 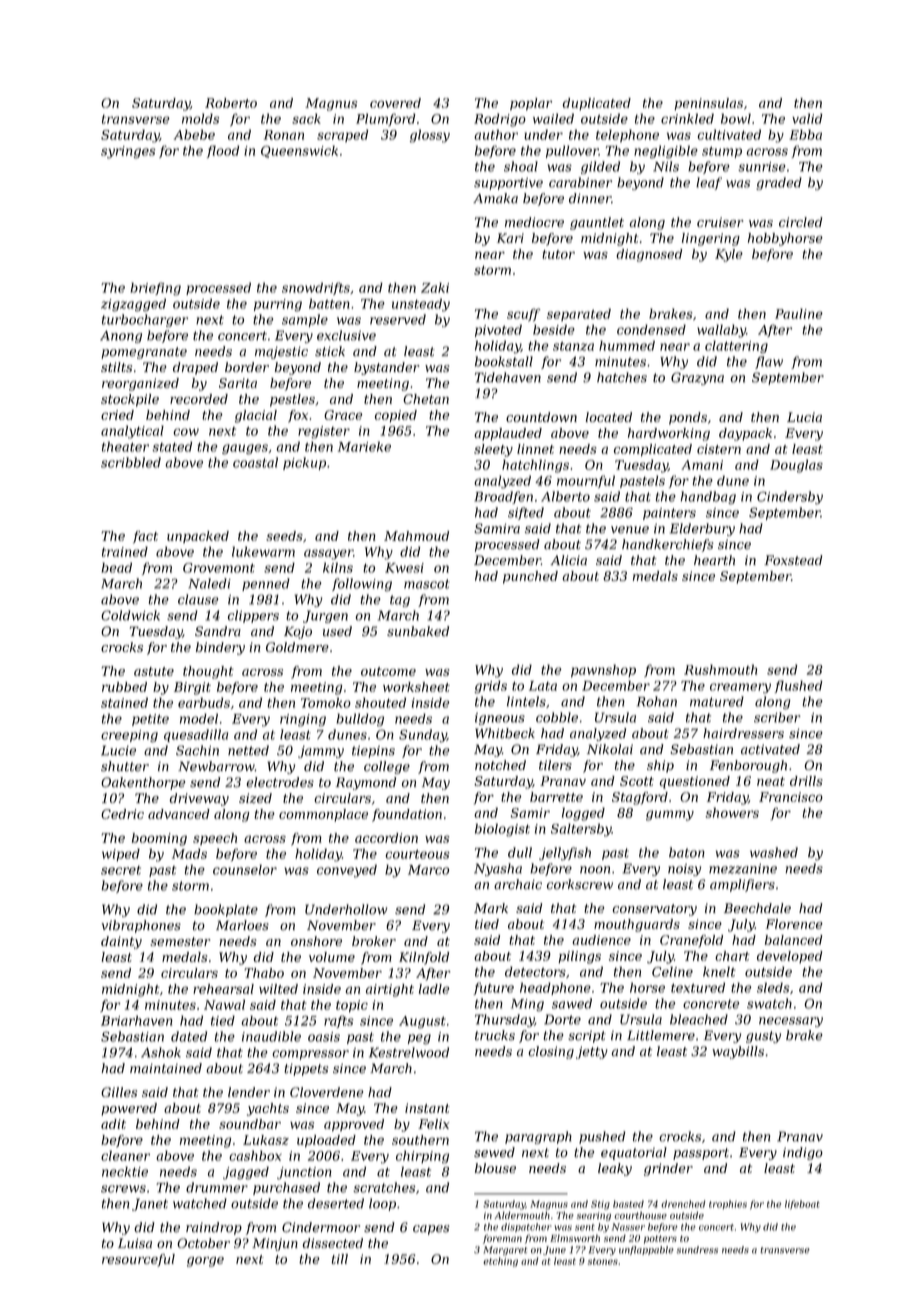 I want to click on dull, so click(x=520, y=852).
